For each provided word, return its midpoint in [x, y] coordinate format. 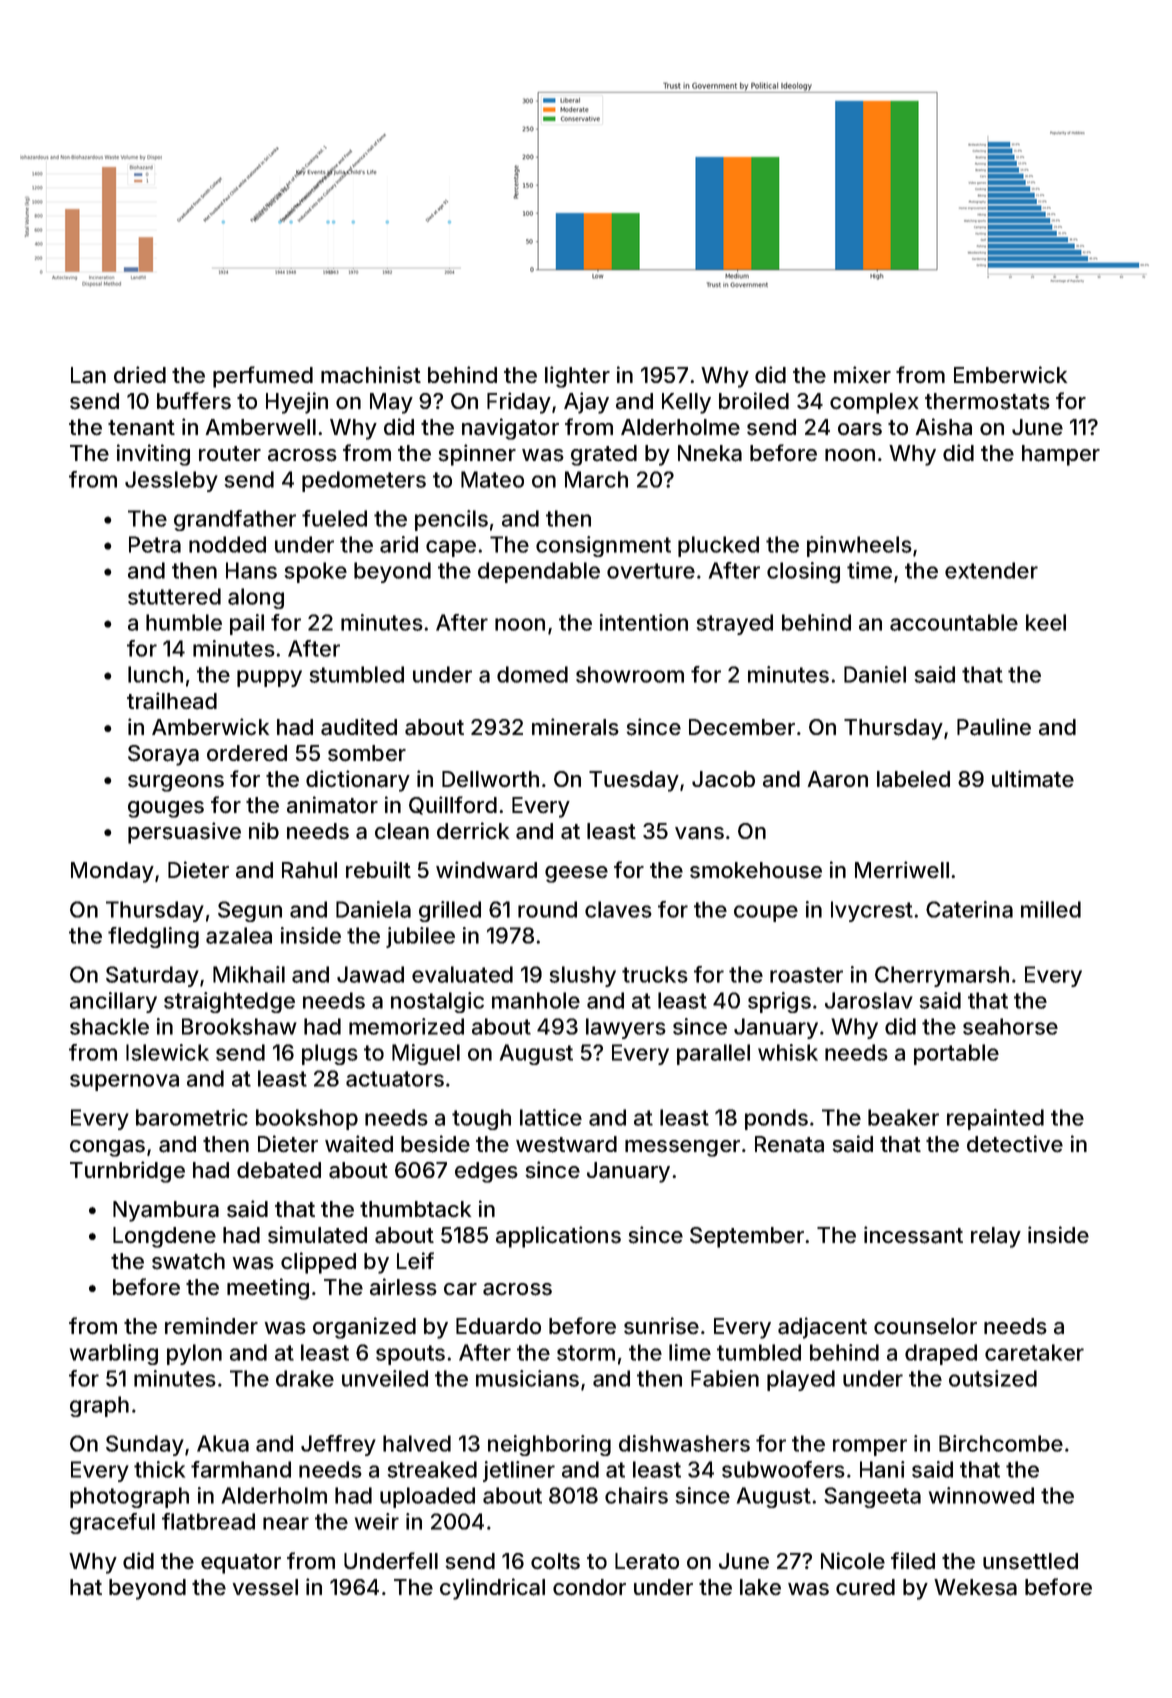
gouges [166, 809]
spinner [477, 455]
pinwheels [859, 546]
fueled [334, 518]
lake [760, 1587]
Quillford [453, 805]
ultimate [1033, 779]
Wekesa [975, 1587]
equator [241, 1564]
